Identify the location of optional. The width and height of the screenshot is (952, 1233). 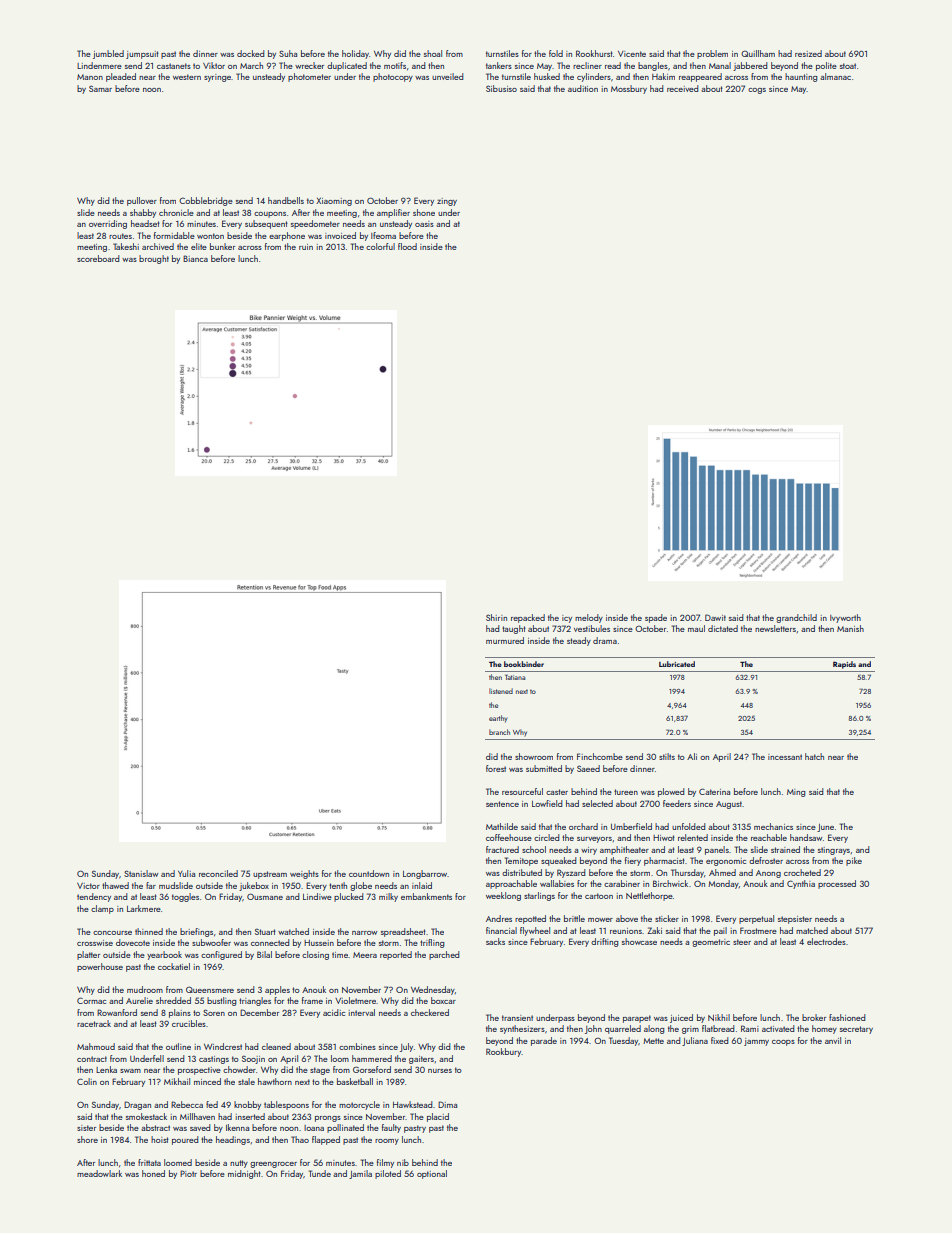
(432, 1174).
